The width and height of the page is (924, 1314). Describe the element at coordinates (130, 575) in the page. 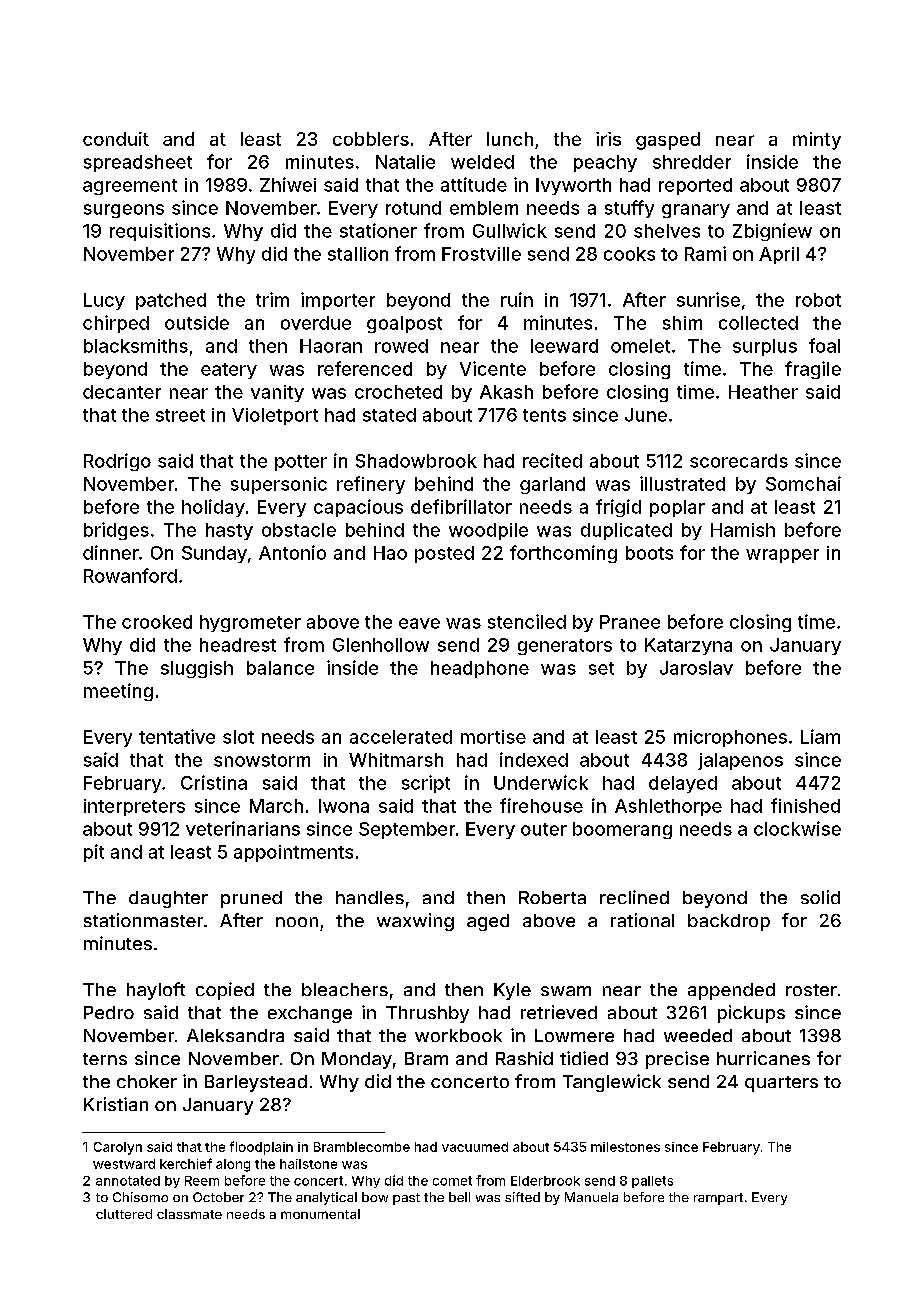

I see `Rowanford` at that location.
